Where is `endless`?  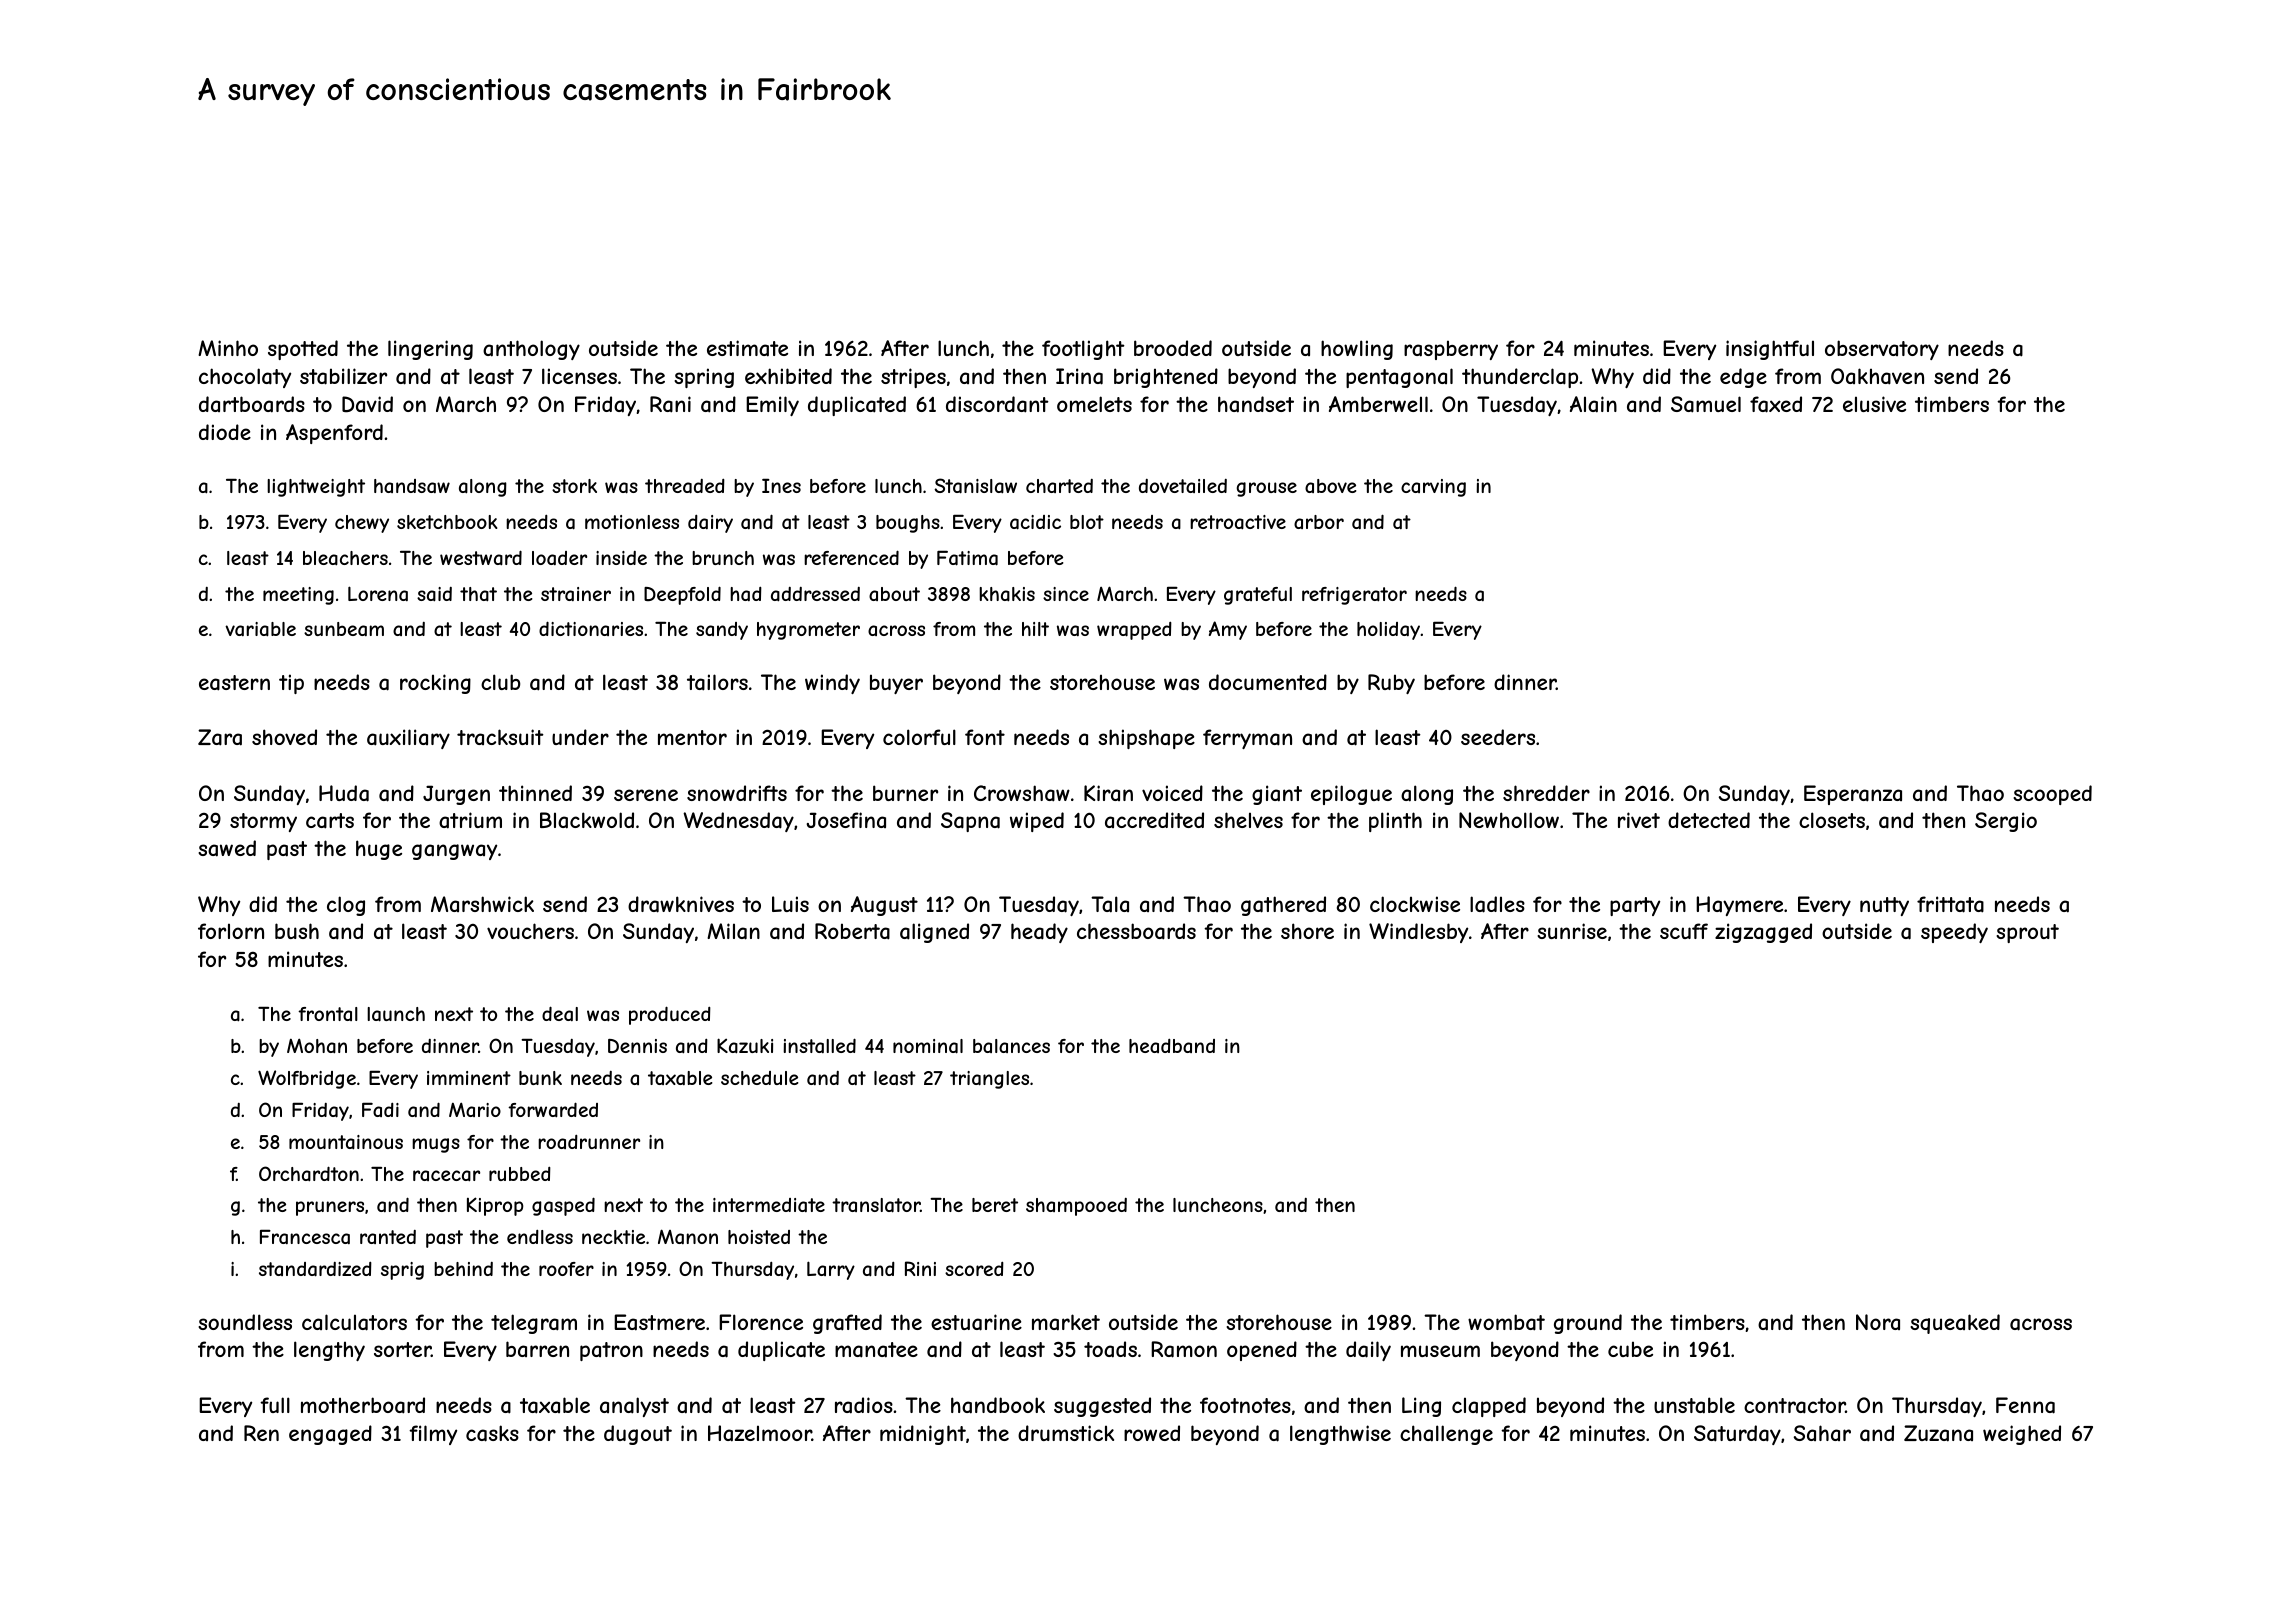
endless is located at coordinates (540, 1237).
